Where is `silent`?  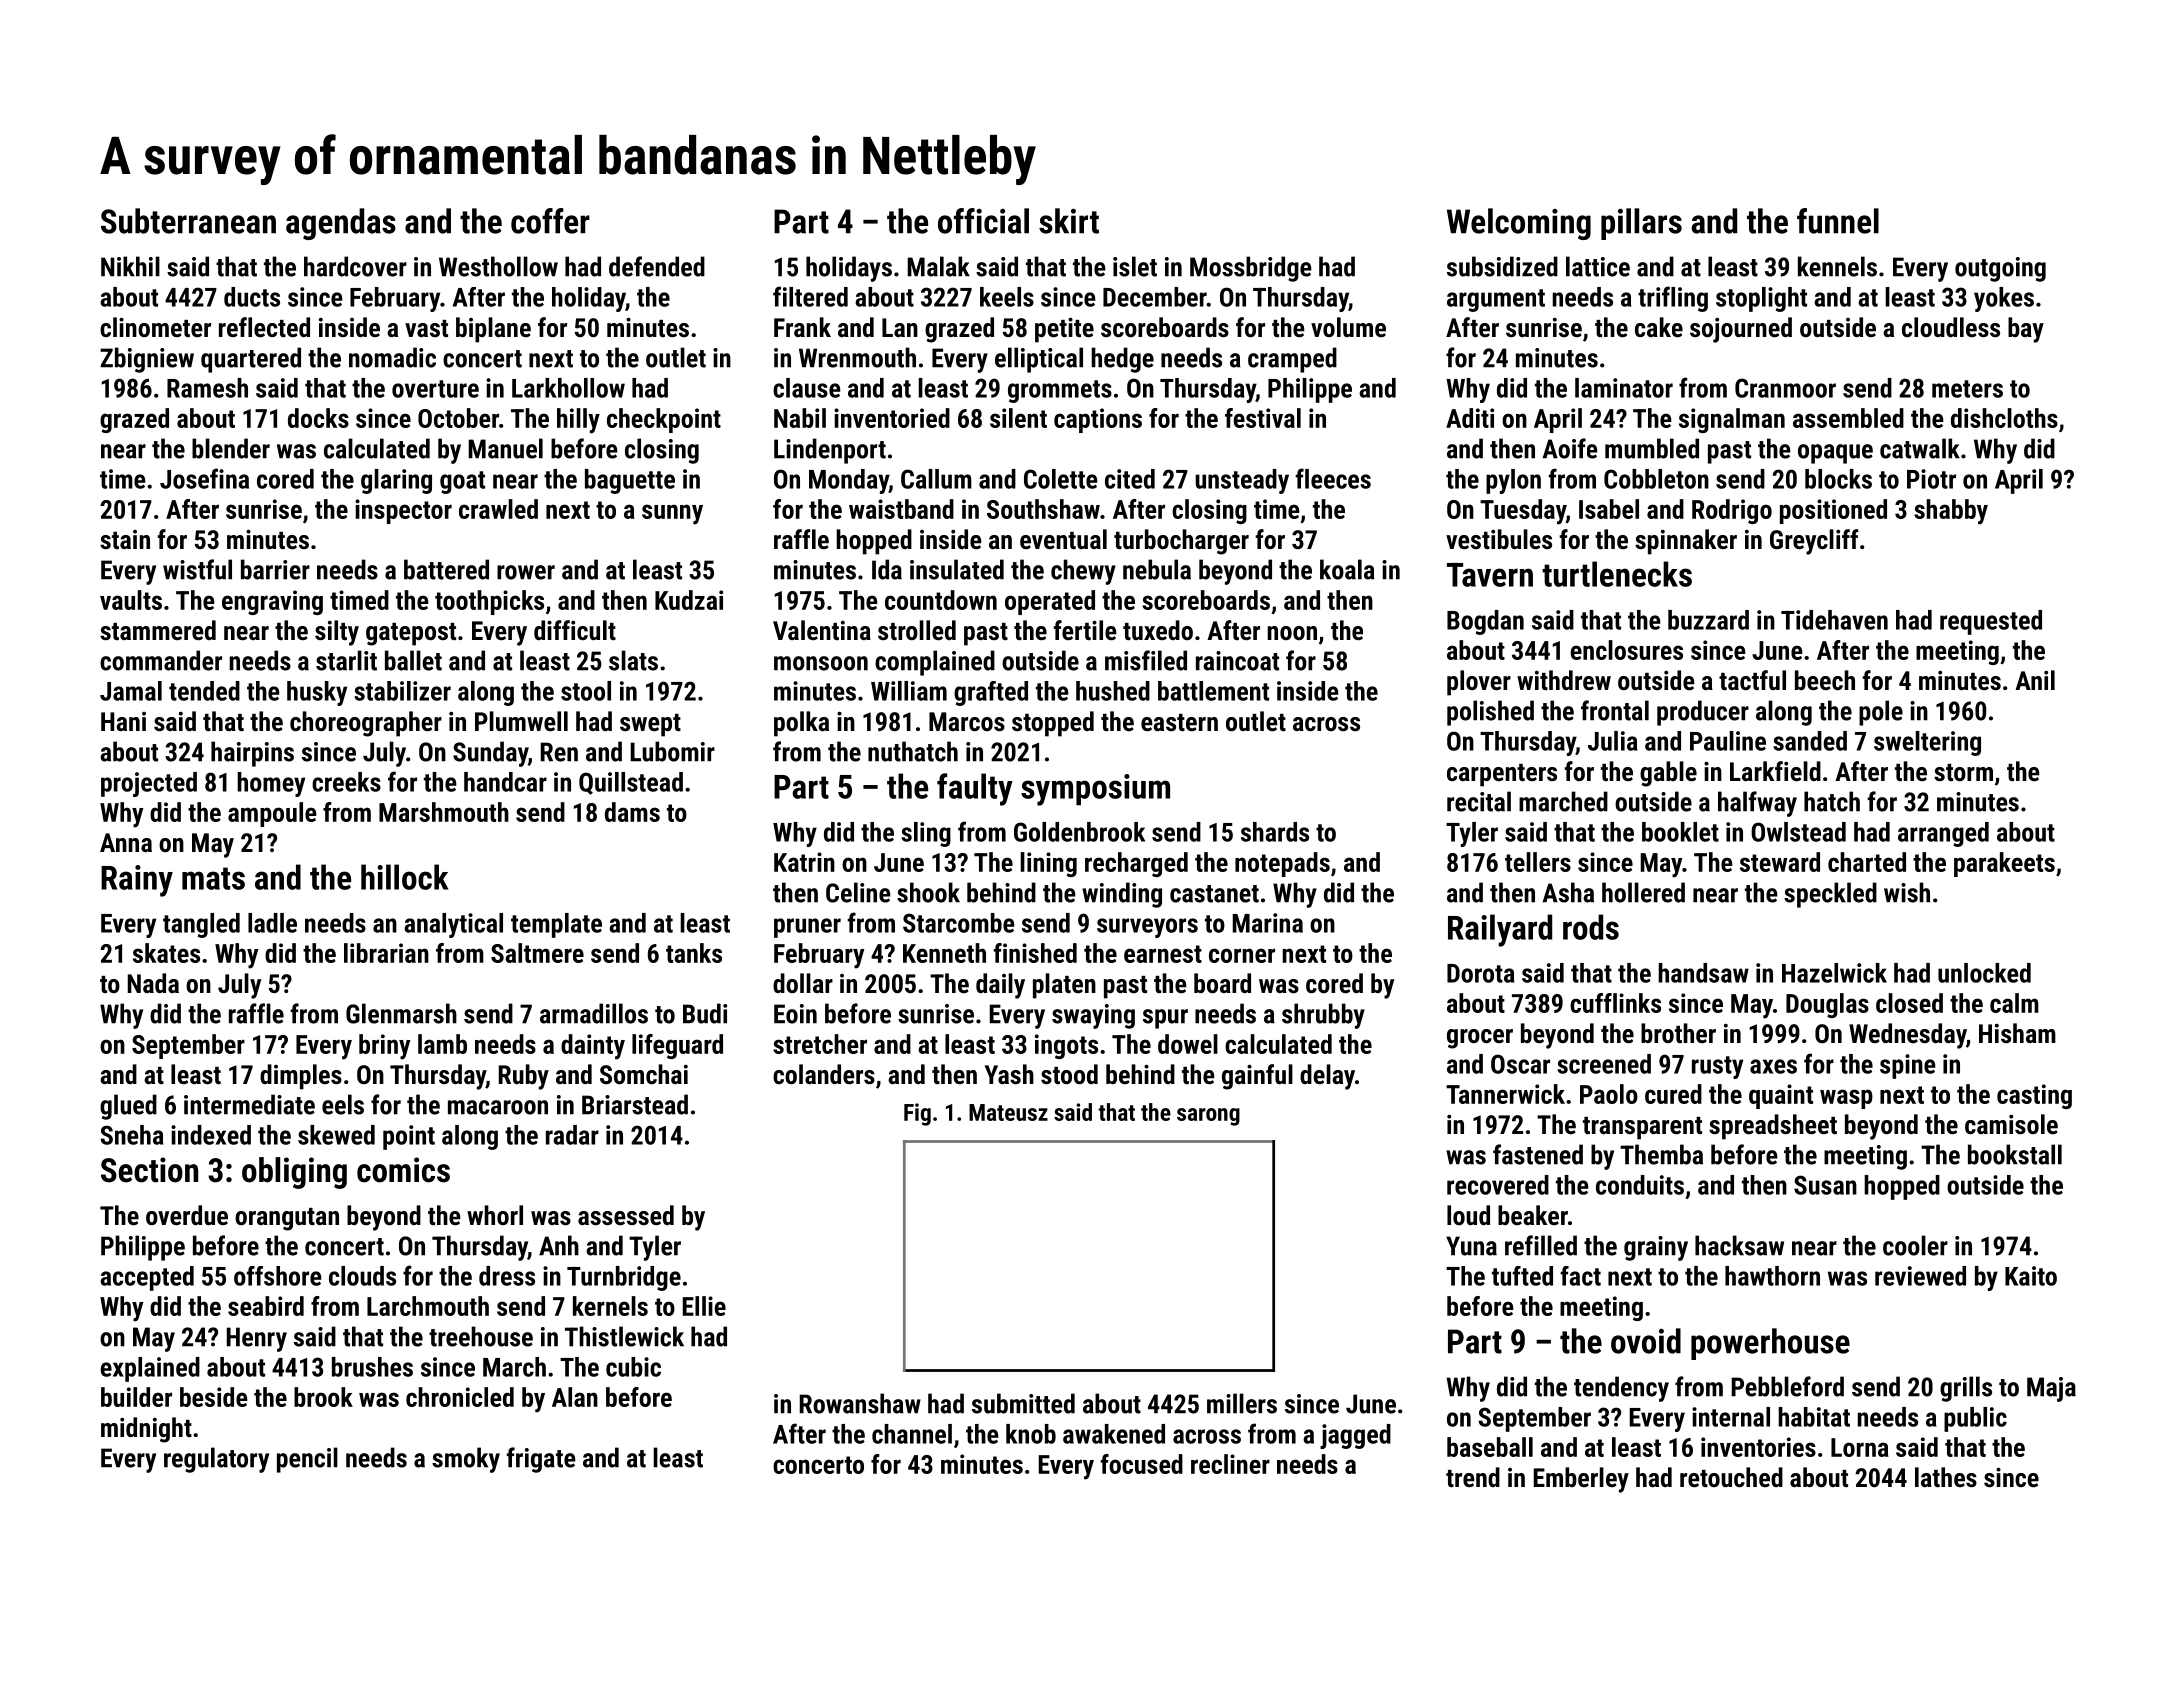 silent is located at coordinates (1018, 418).
